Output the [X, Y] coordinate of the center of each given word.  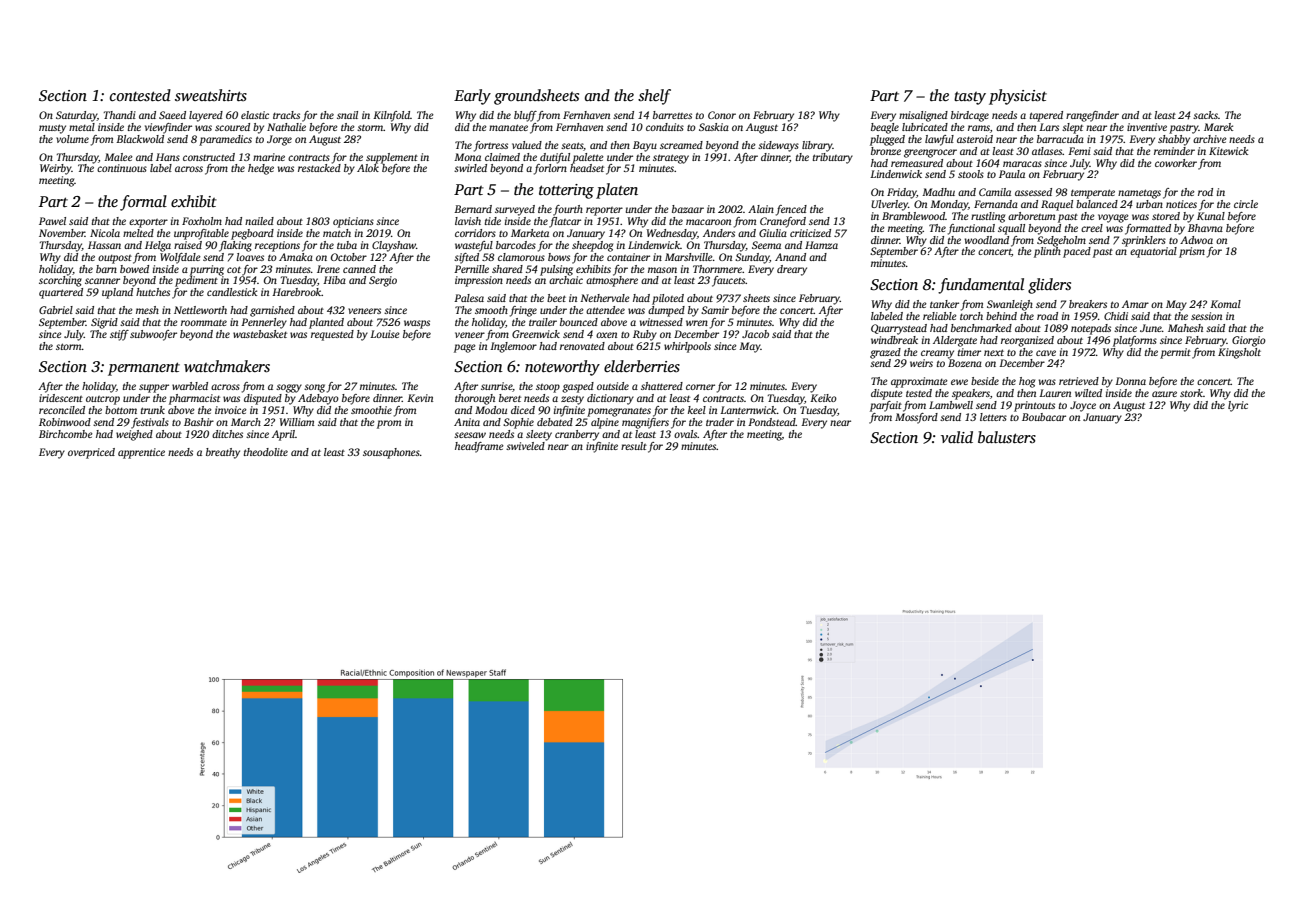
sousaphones [391, 453]
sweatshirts [211, 95]
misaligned [923, 116]
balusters [1007, 437]
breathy [223, 453]
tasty [970, 98]
